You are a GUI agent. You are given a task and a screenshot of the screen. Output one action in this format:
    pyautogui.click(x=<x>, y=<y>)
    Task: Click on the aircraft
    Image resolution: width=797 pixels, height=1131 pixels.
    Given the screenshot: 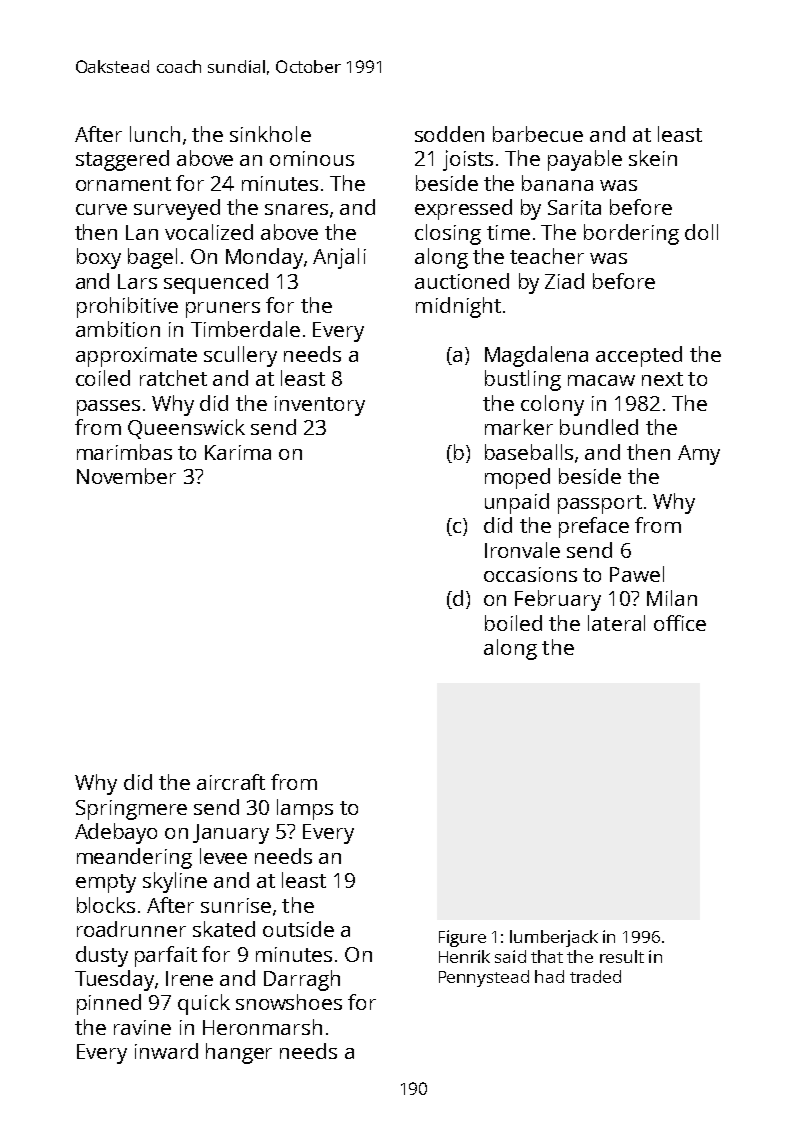 What is the action you would take?
    pyautogui.click(x=231, y=782)
